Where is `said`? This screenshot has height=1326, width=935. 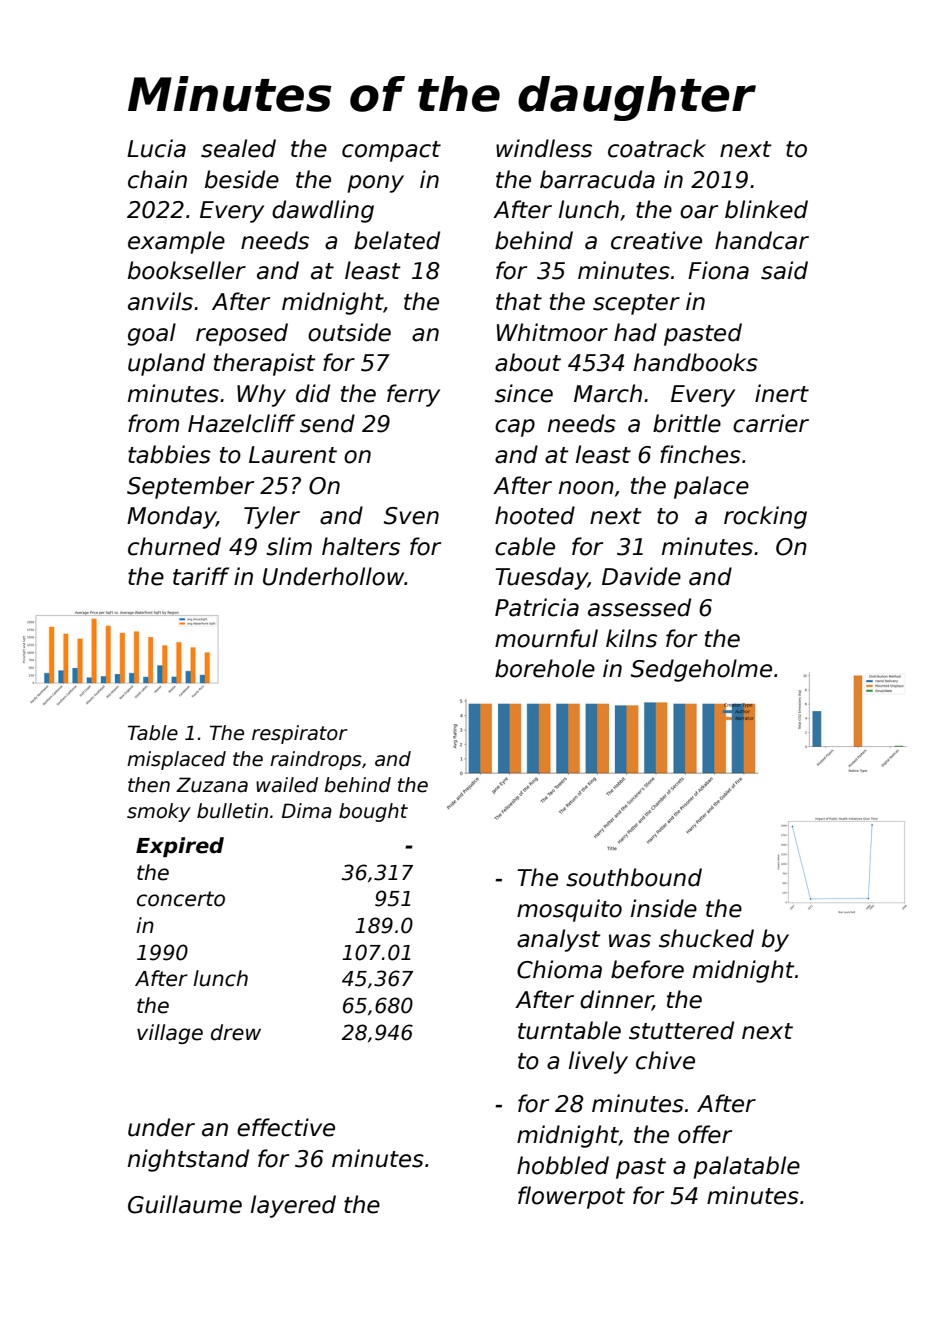 said is located at coordinates (784, 270).
